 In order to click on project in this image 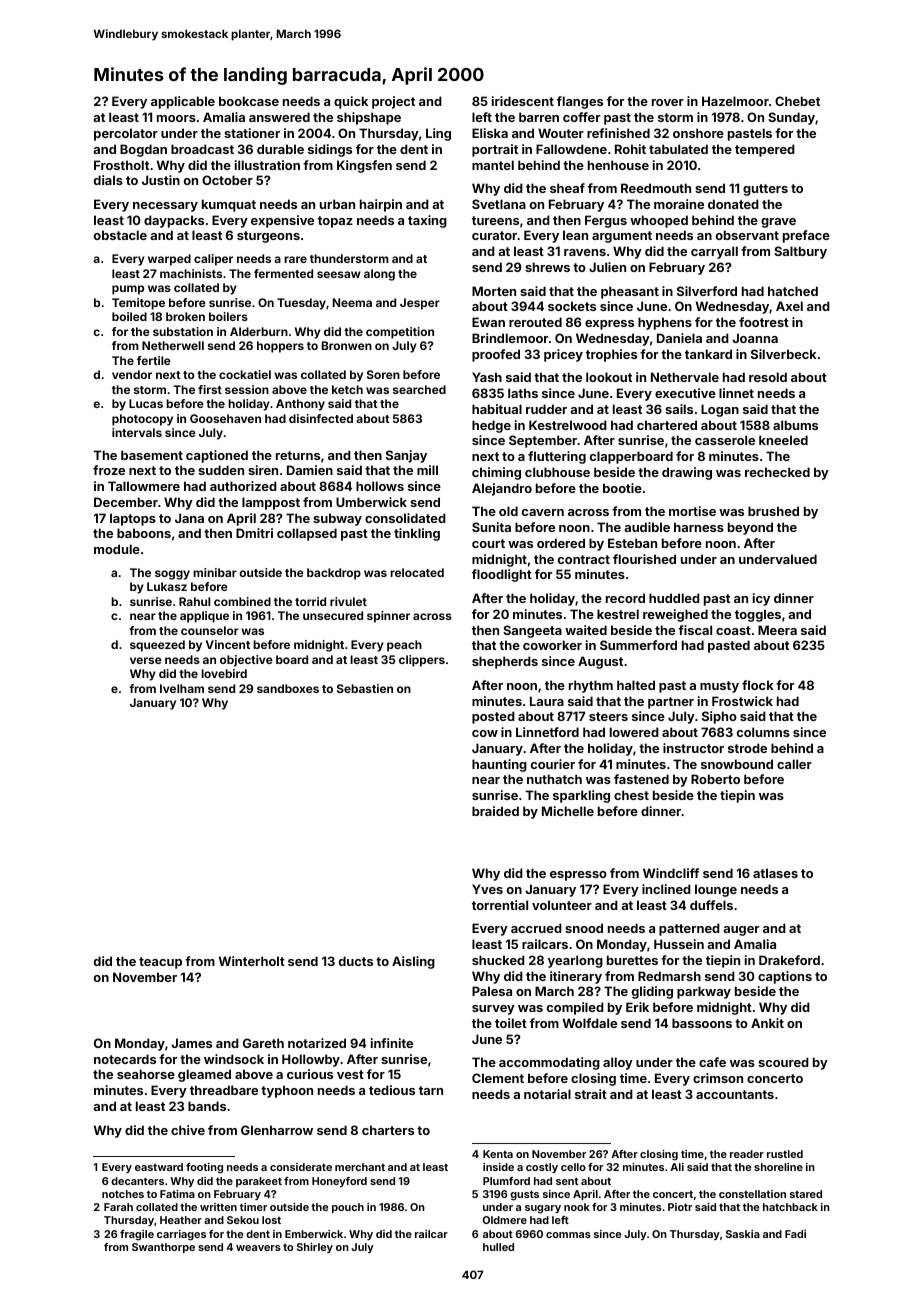, I will do `click(393, 102)`.
